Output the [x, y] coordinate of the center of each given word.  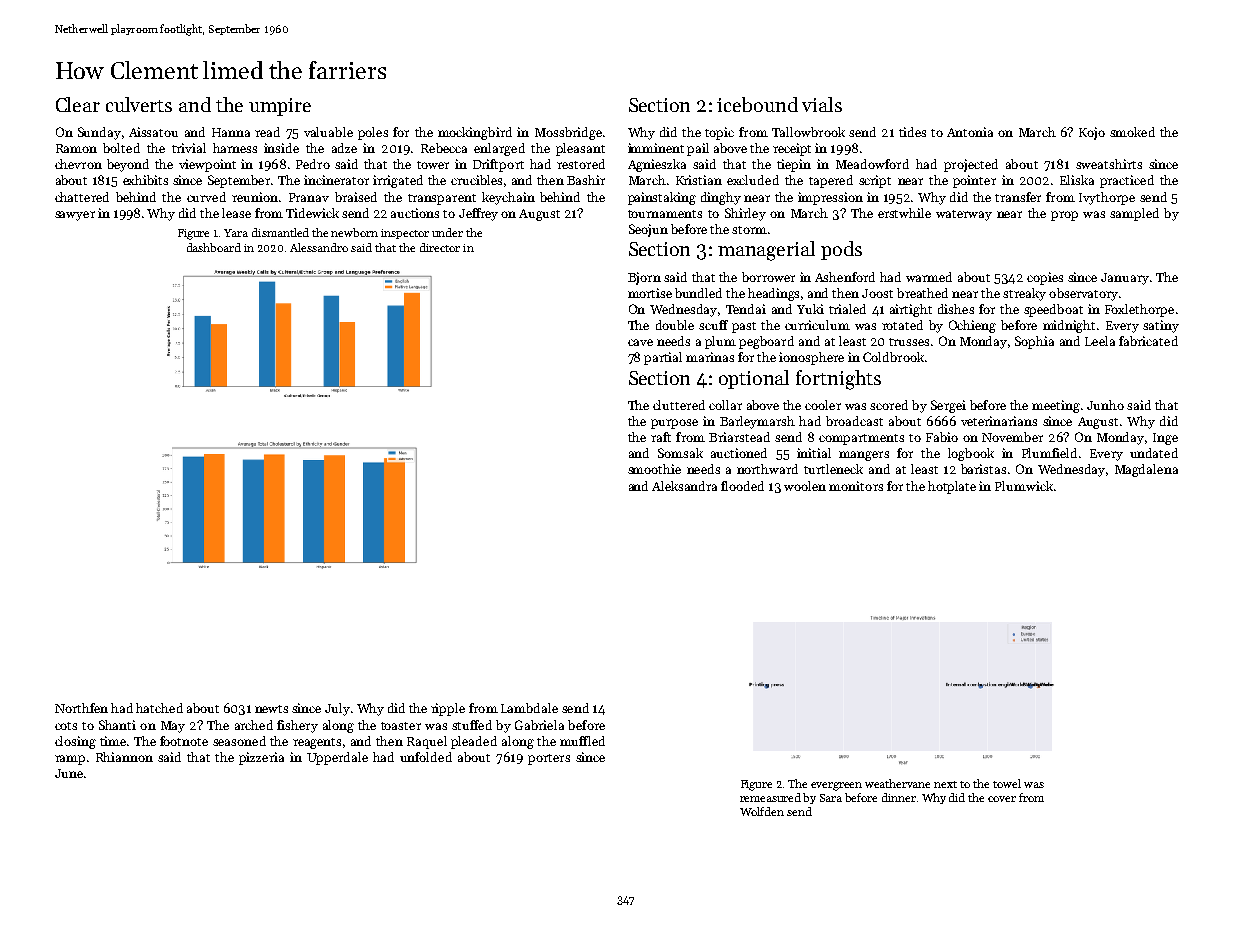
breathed [922, 293]
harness [235, 148]
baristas [983, 469]
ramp [70, 760]
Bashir [586, 180]
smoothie [654, 469]
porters [549, 759]
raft [661, 437]
